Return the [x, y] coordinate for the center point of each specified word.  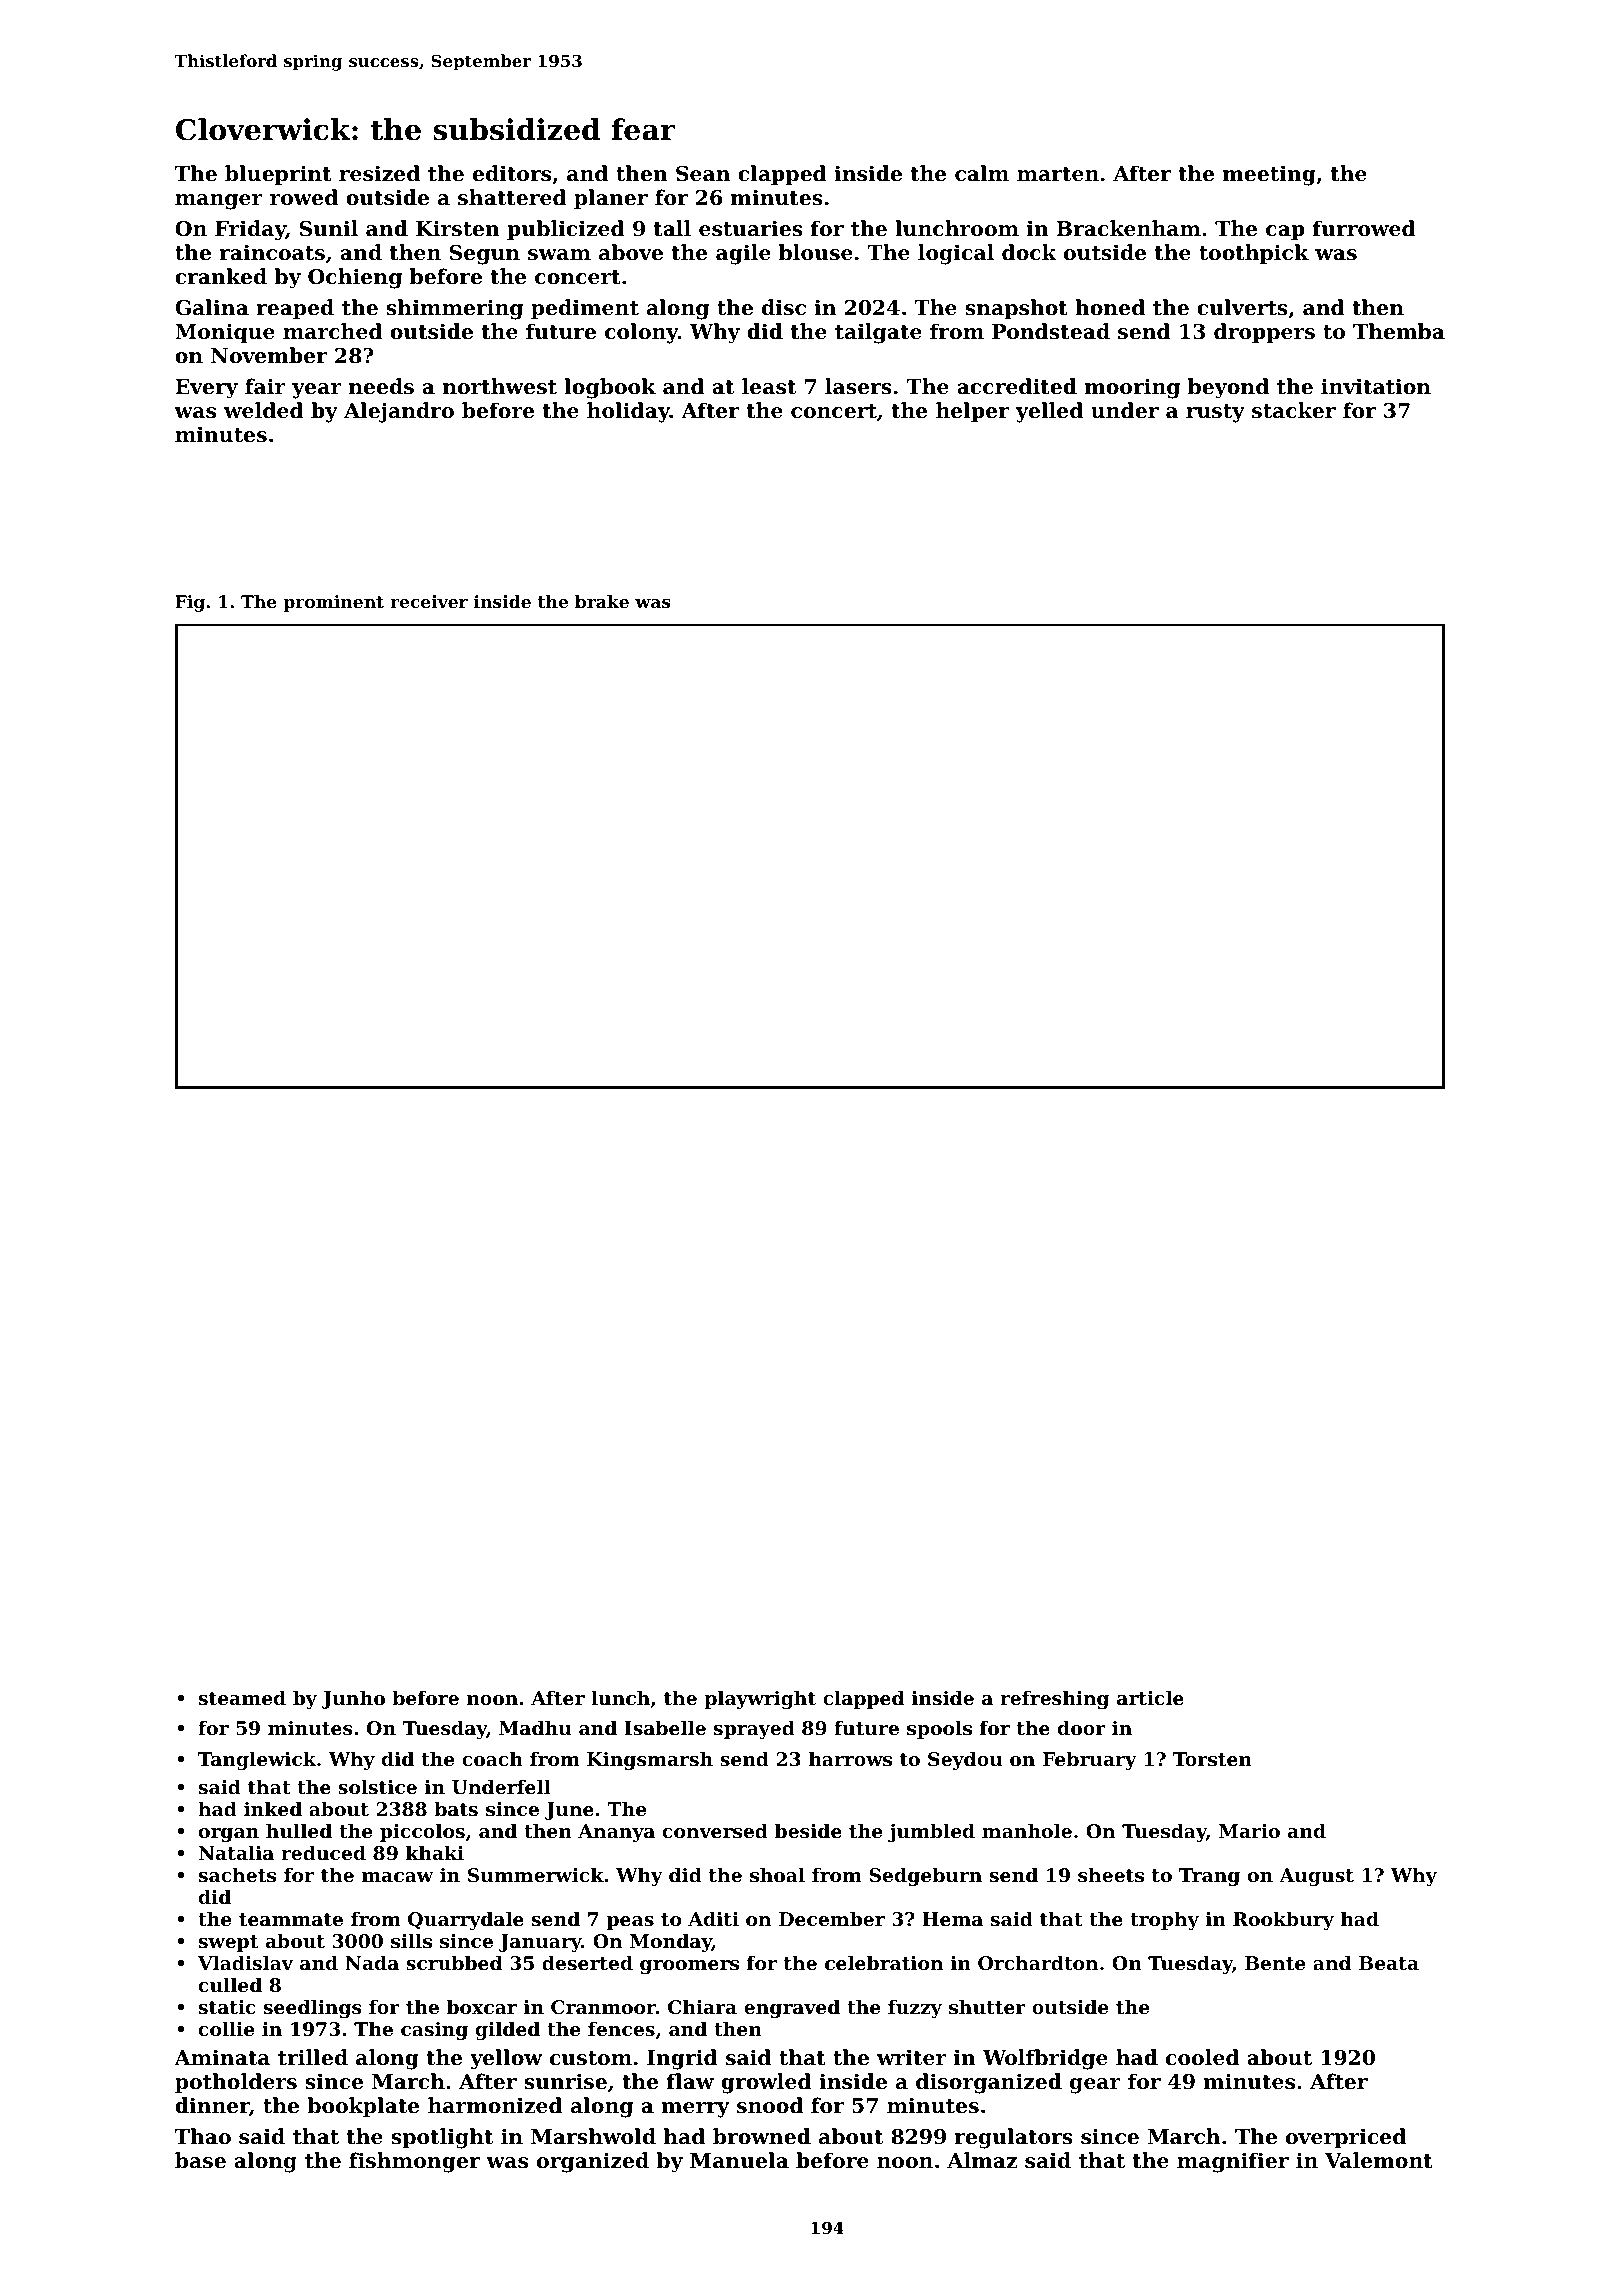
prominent [333, 603]
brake [602, 601]
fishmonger [414, 2162]
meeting [1269, 175]
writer [912, 2057]
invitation [1376, 386]
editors [512, 173]
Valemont [1379, 2160]
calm [982, 173]
